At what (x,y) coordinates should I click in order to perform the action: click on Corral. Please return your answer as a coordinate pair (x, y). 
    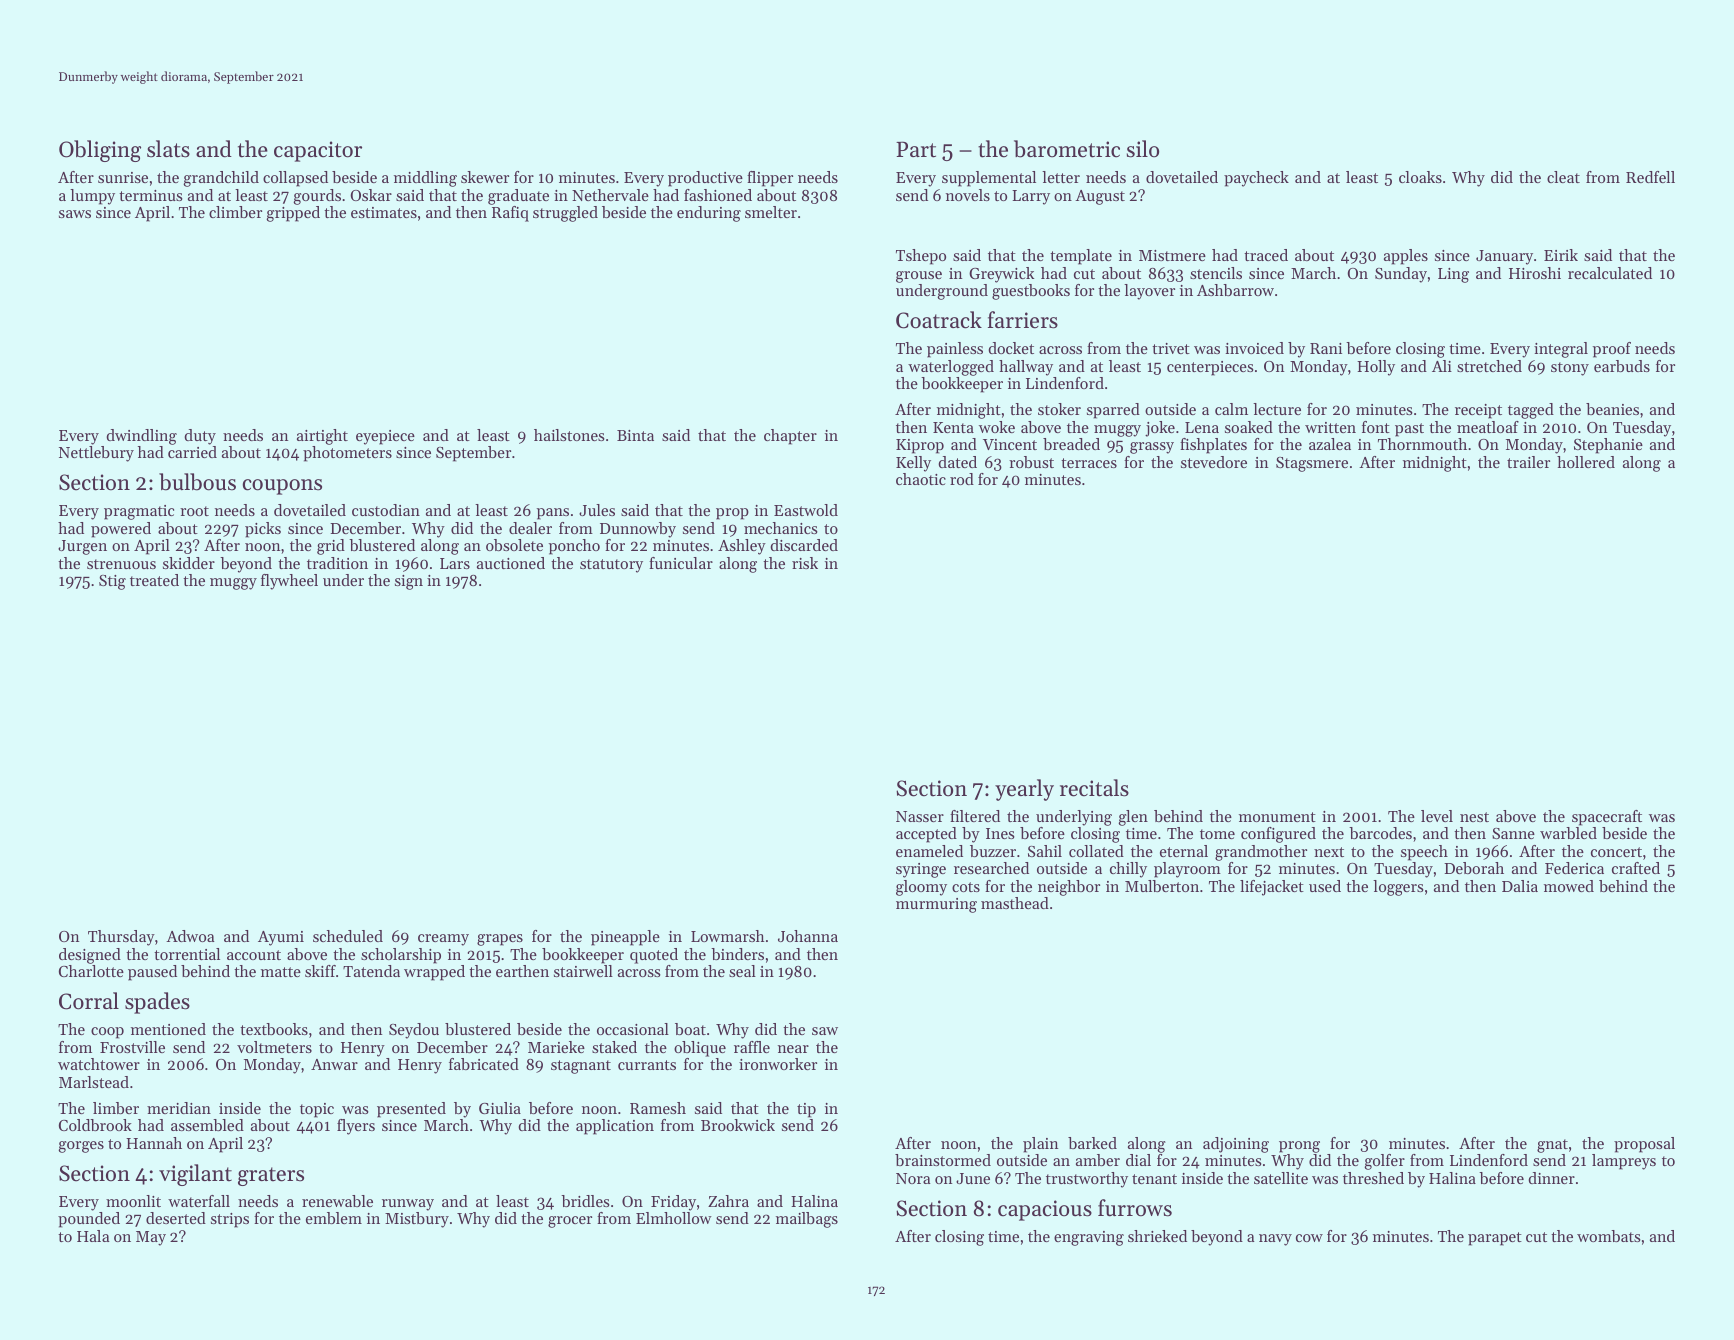
    Looking at the image, I should click on (89, 1001).
